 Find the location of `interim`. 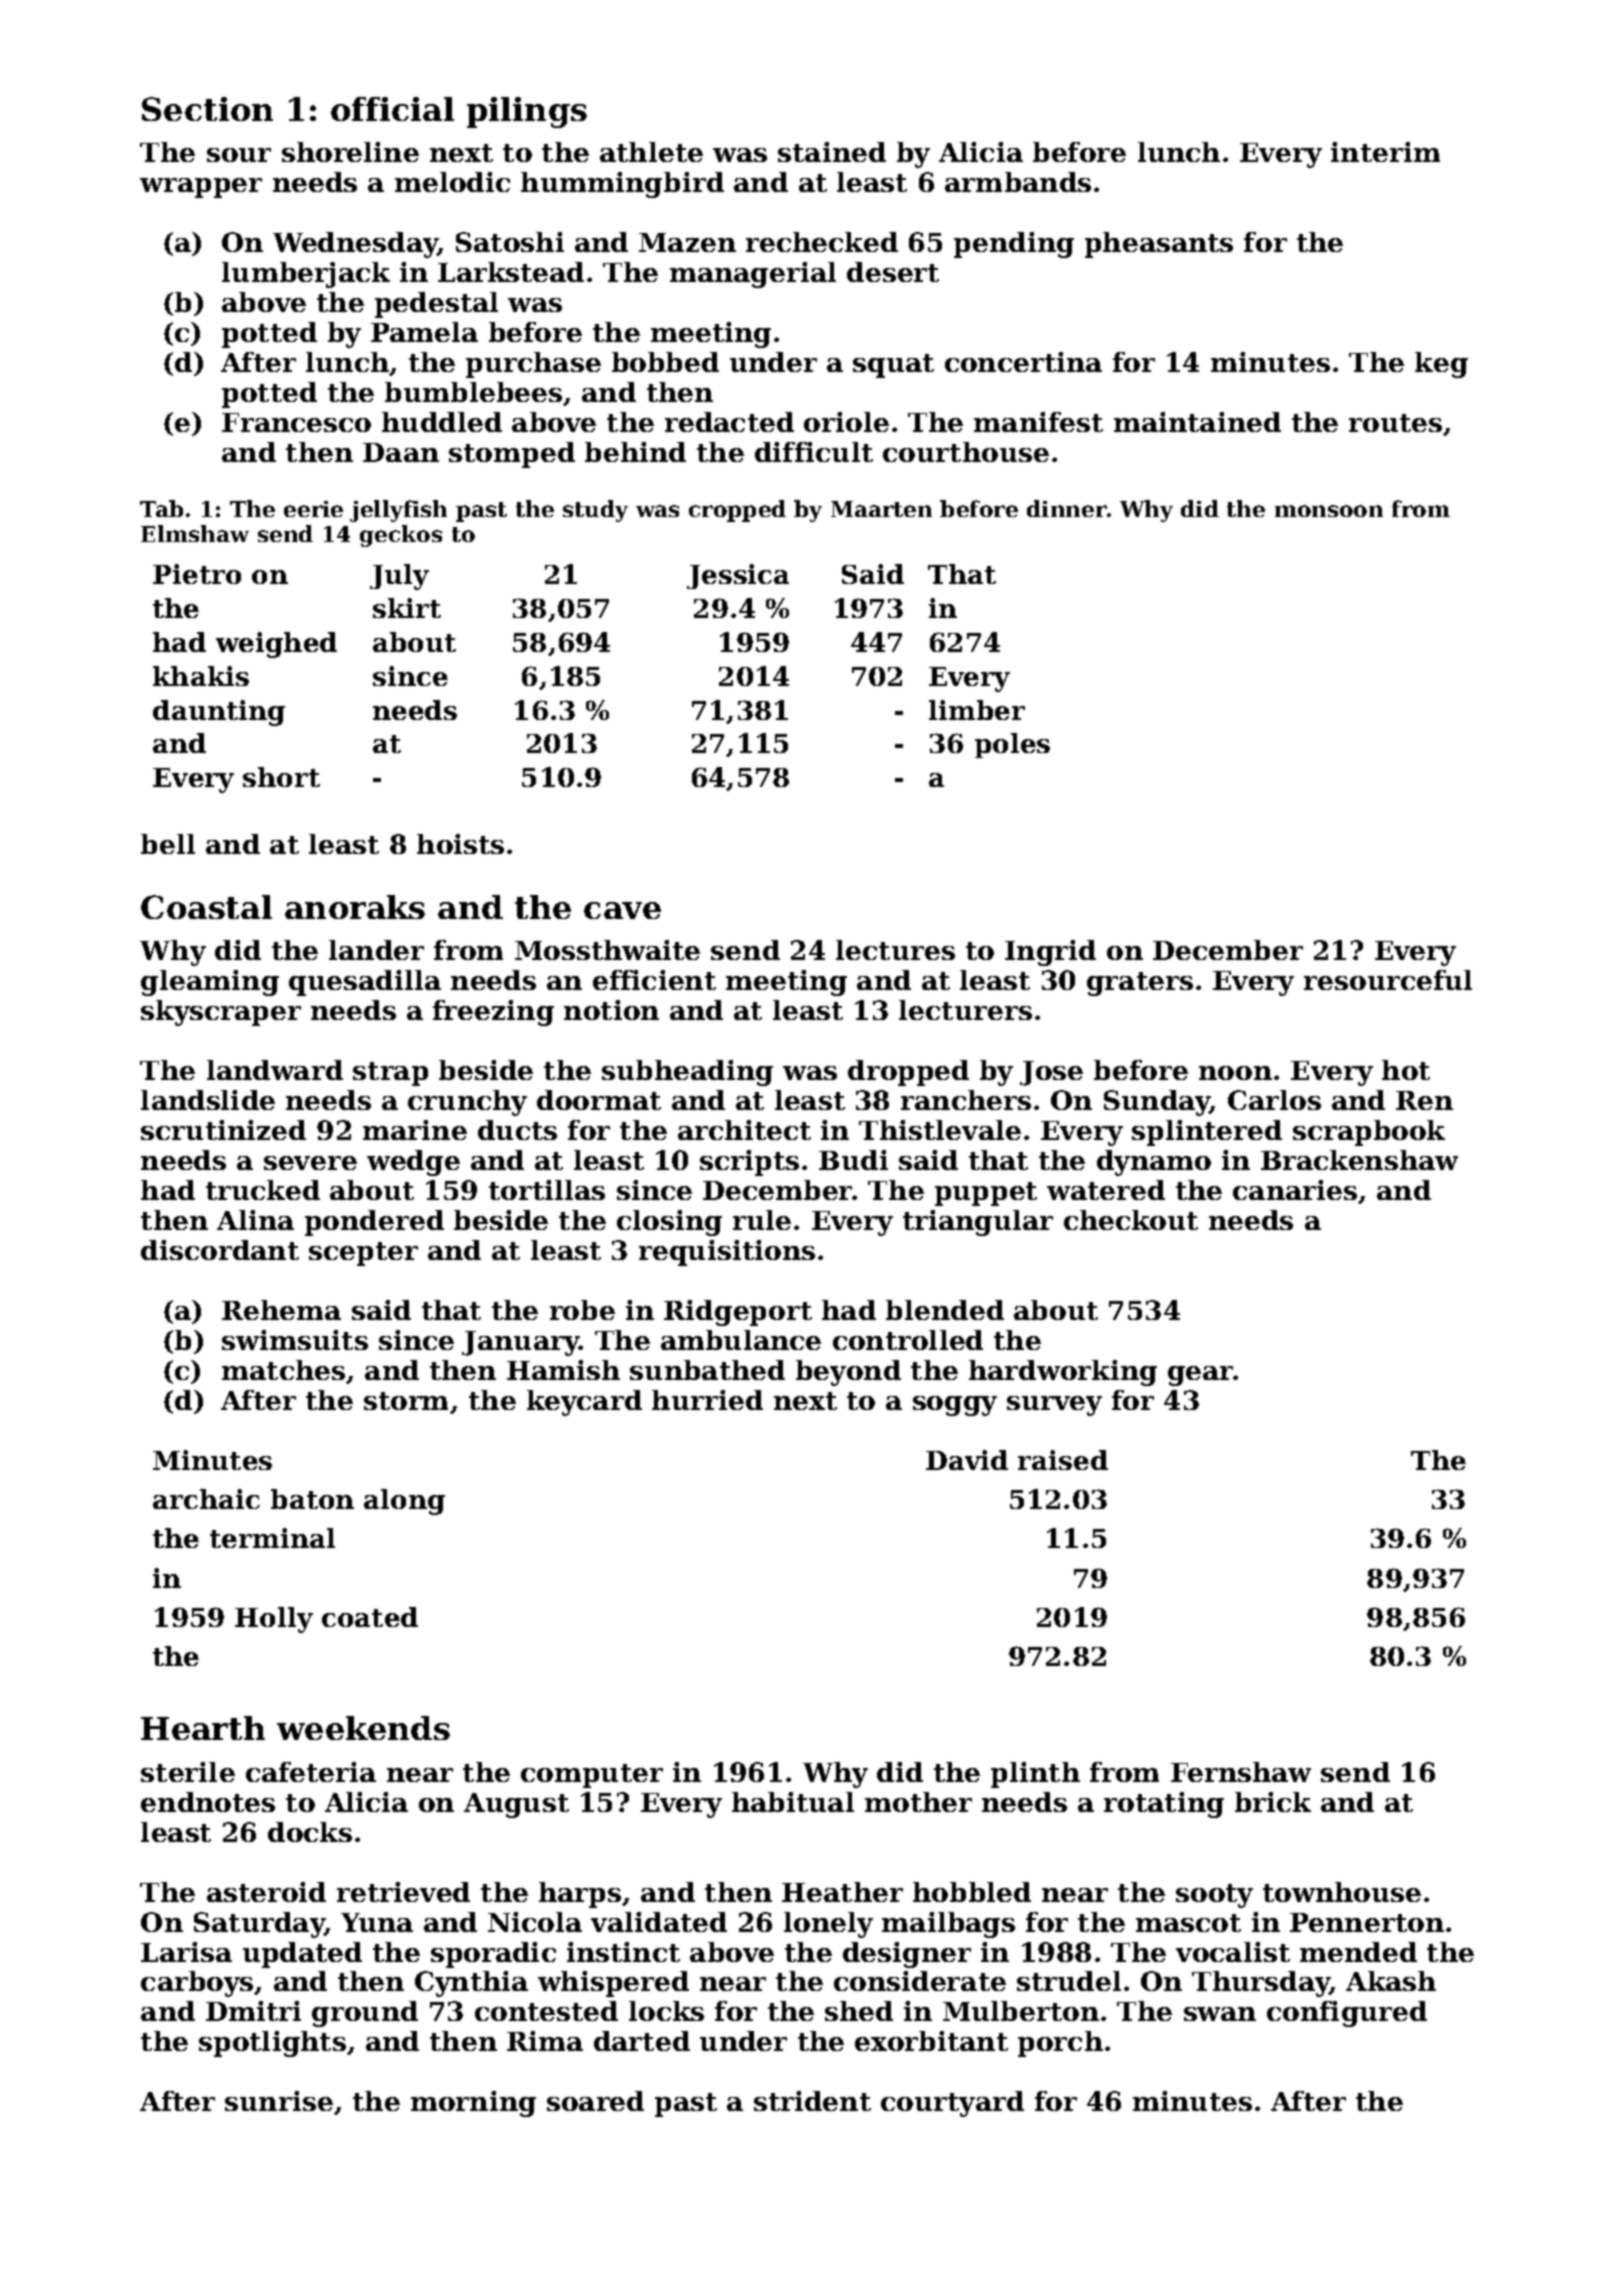

interim is located at coordinates (1385, 152).
